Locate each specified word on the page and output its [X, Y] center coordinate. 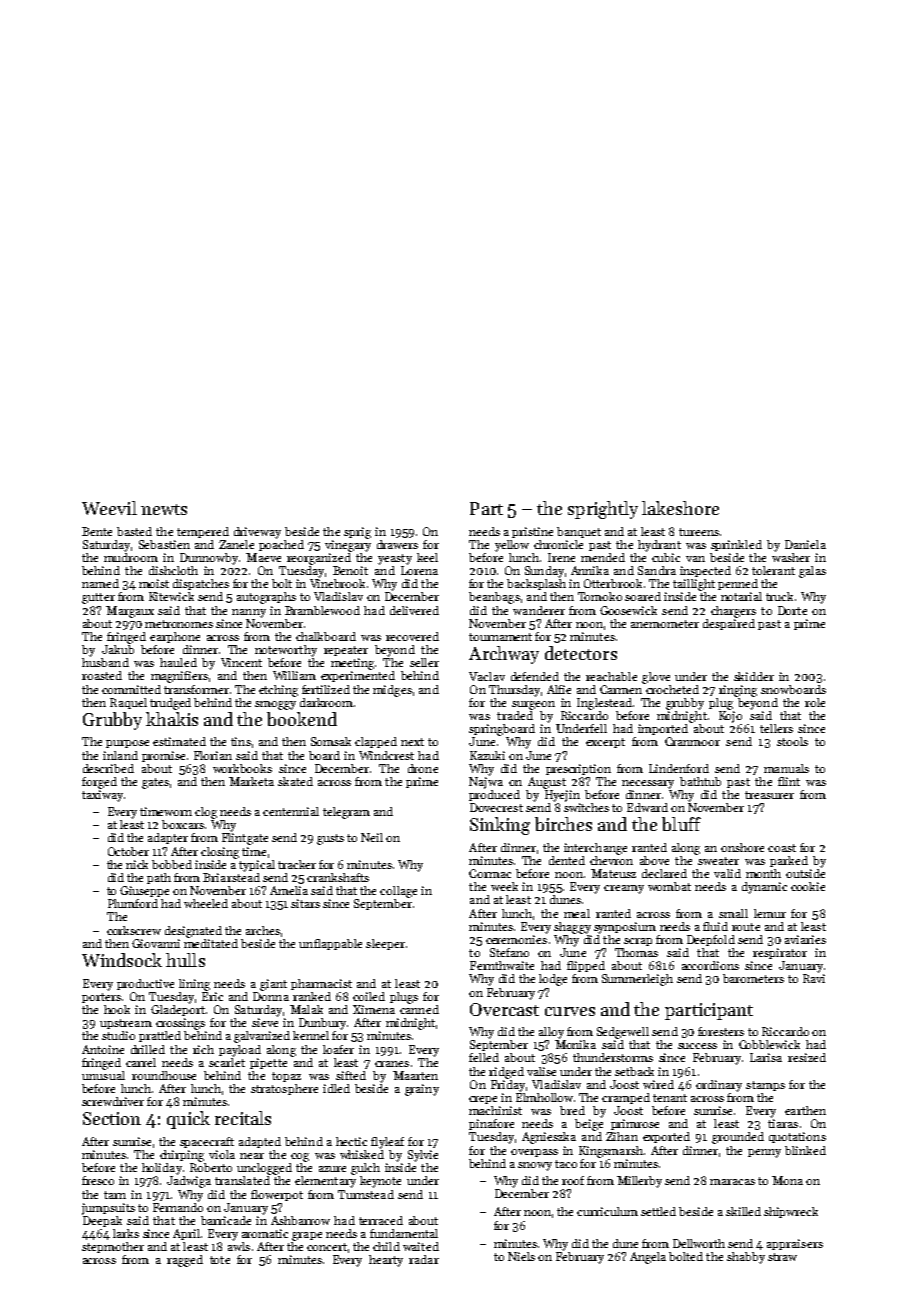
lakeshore [680, 508]
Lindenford [679, 768]
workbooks [242, 768]
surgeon [533, 705]
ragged [185, 1261]
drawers [397, 544]
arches [263, 930]
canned [419, 1009]
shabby [746, 1258]
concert [327, 1247]
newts [164, 509]
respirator [780, 953]
